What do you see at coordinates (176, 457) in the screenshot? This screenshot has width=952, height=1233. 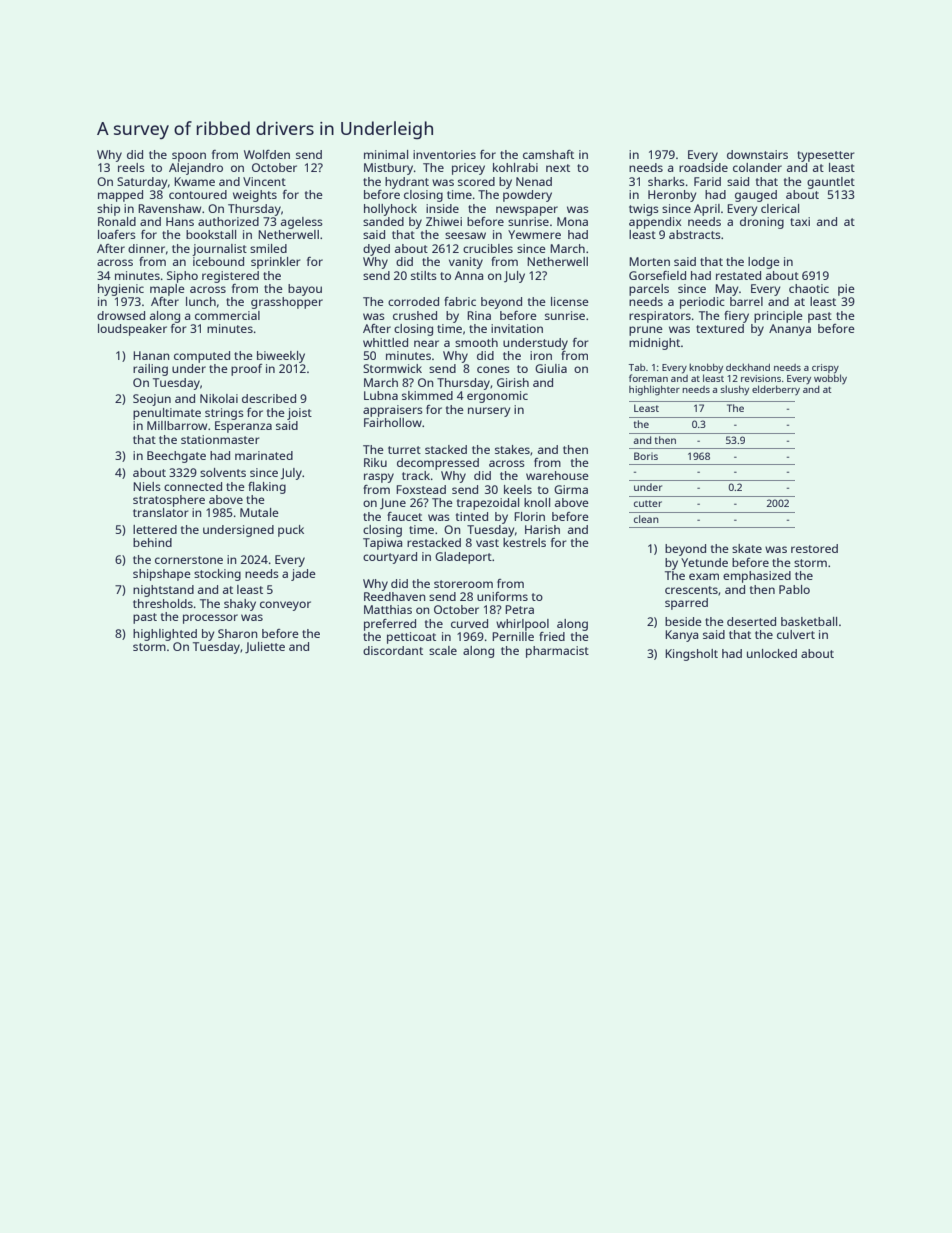 I see `Beechgate` at bounding box center [176, 457].
